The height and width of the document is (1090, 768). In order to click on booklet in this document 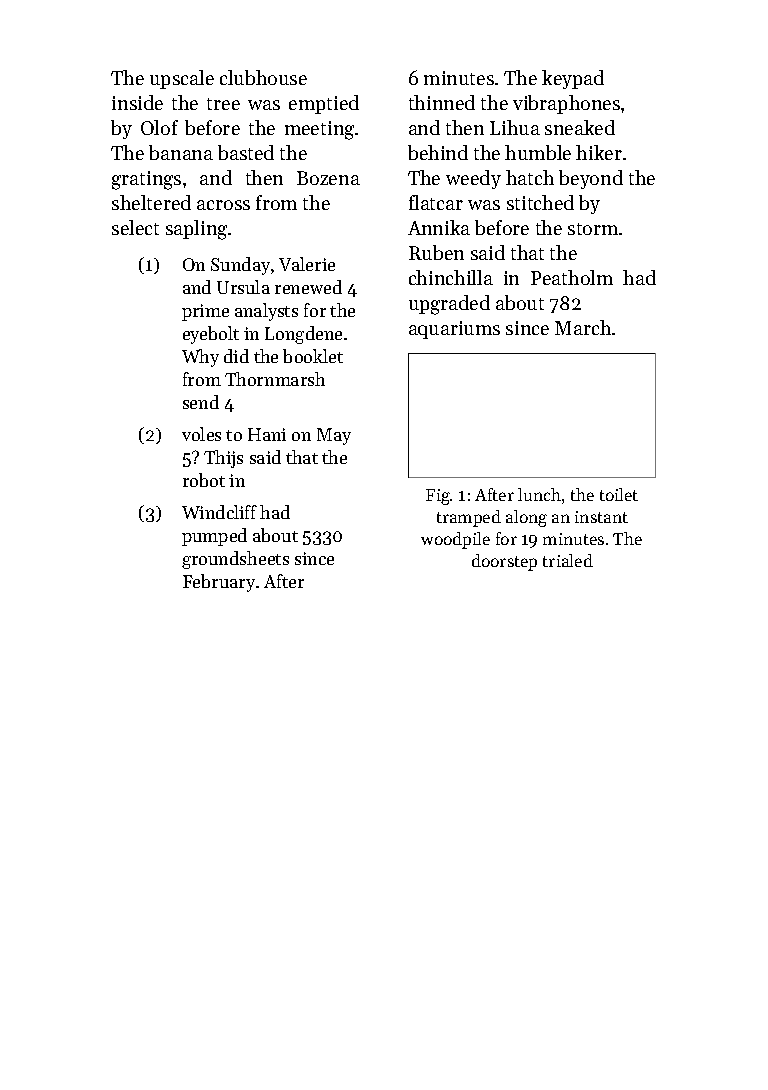, I will do `click(313, 356)`.
